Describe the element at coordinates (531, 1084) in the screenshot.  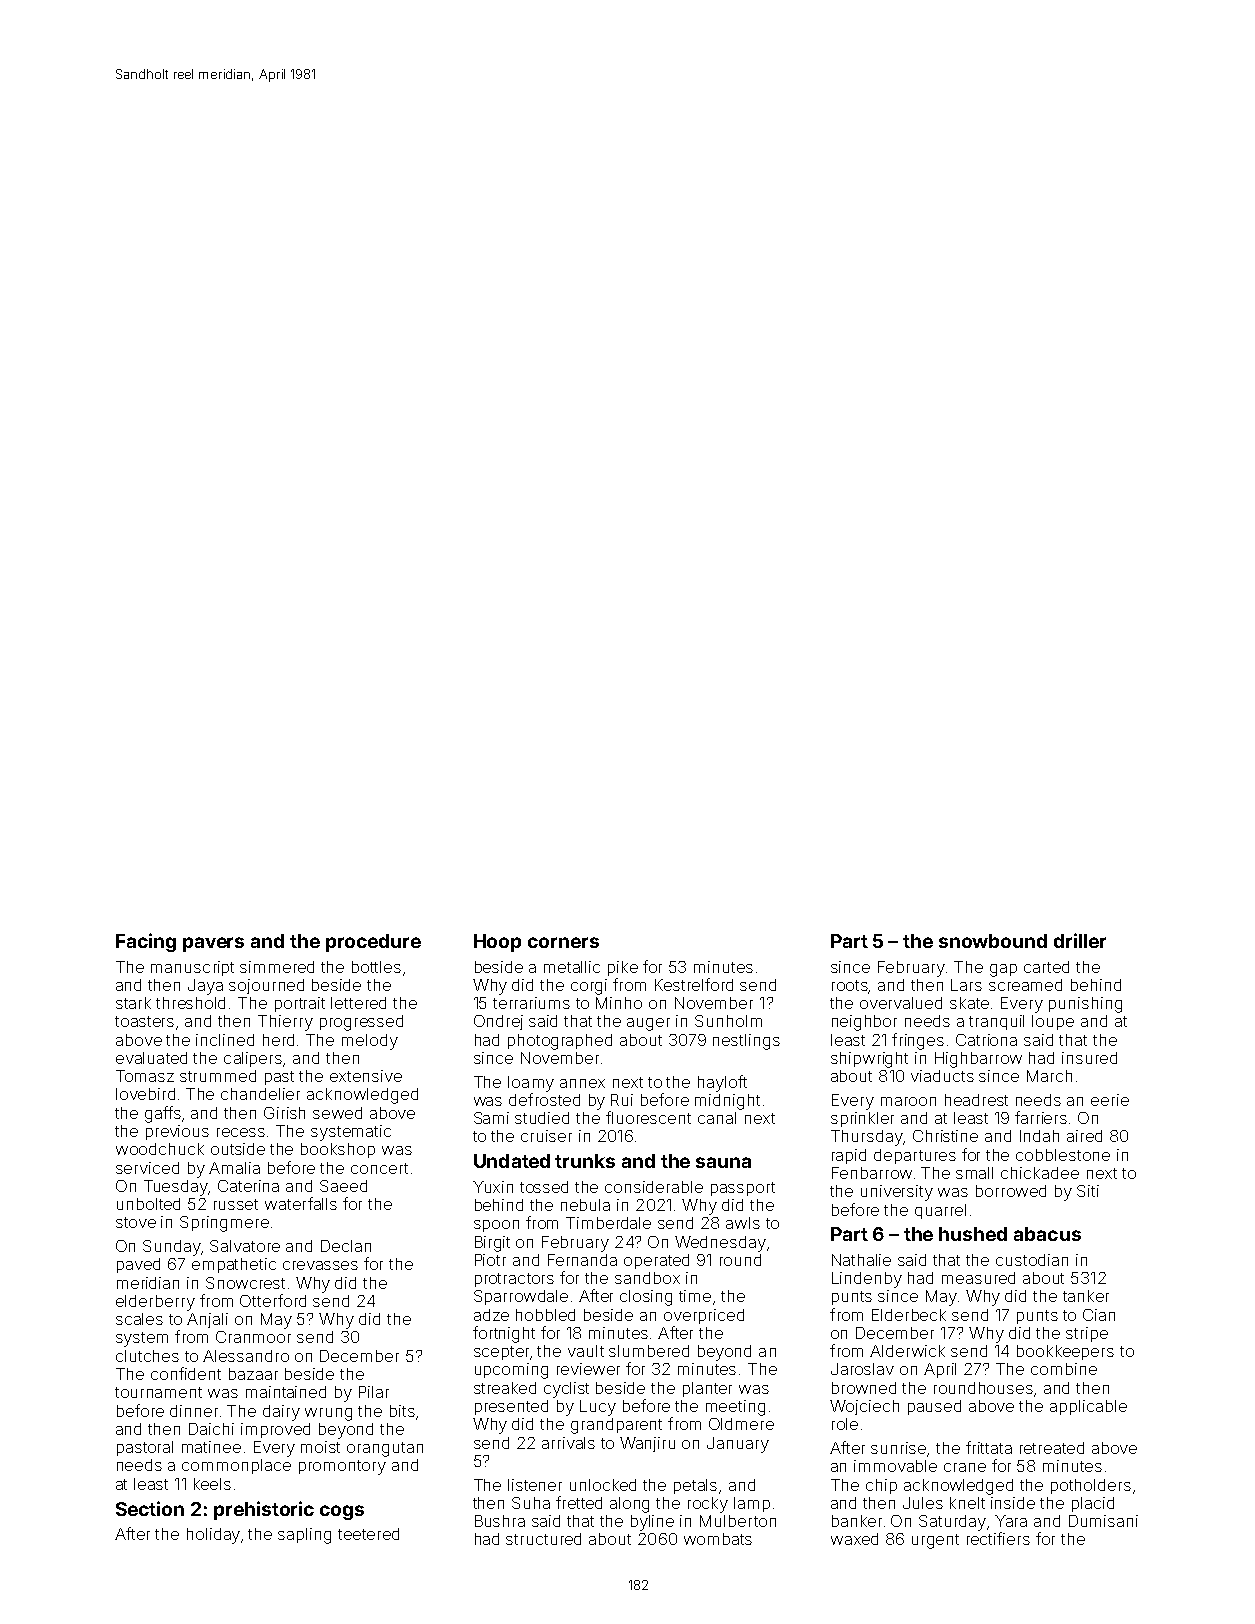
I see `loamy` at that location.
